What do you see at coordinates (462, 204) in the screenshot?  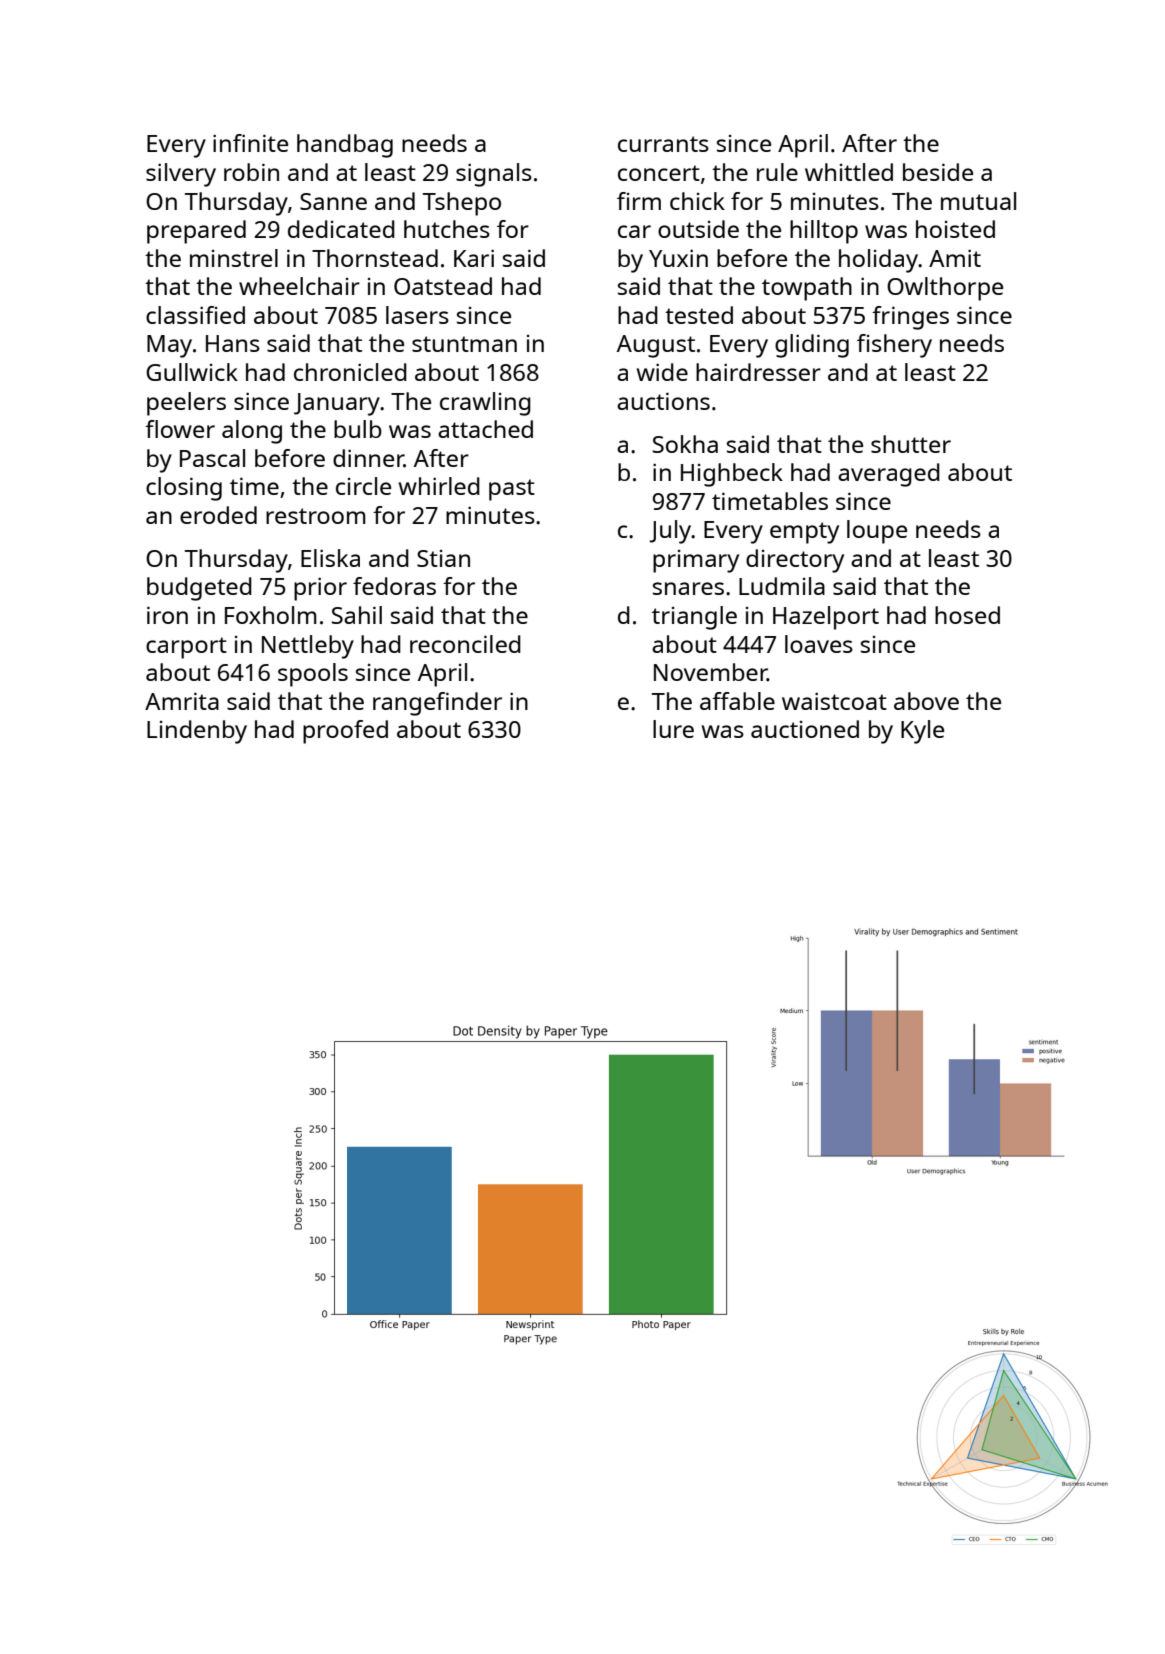 I see `Tshepo` at bounding box center [462, 204].
